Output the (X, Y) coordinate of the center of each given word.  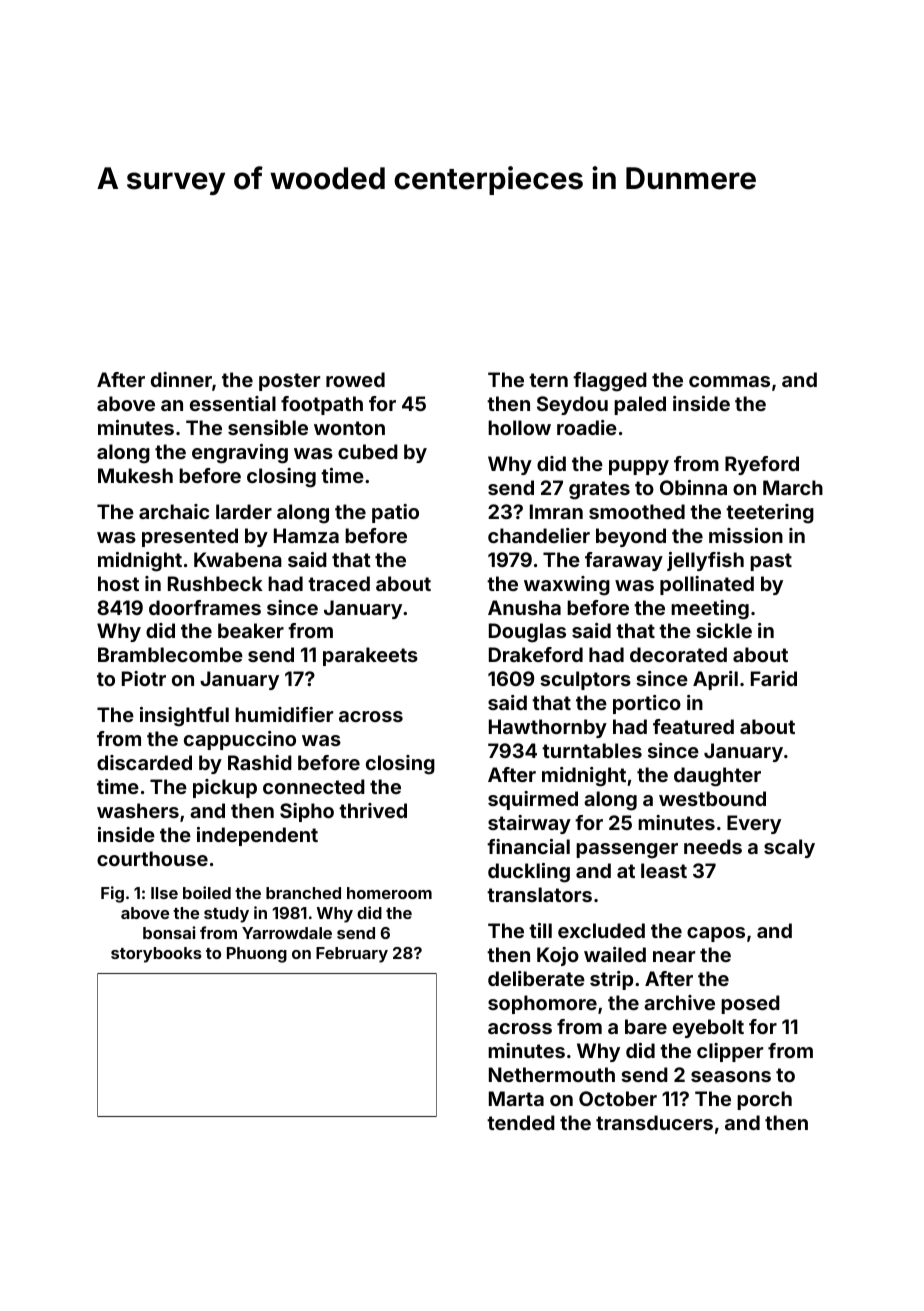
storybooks (156, 955)
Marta (516, 1098)
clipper (730, 1052)
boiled (207, 892)
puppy (639, 467)
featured (693, 726)
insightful (184, 717)
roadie (587, 427)
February (352, 955)
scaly (789, 848)
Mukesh (135, 475)
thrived (373, 810)
